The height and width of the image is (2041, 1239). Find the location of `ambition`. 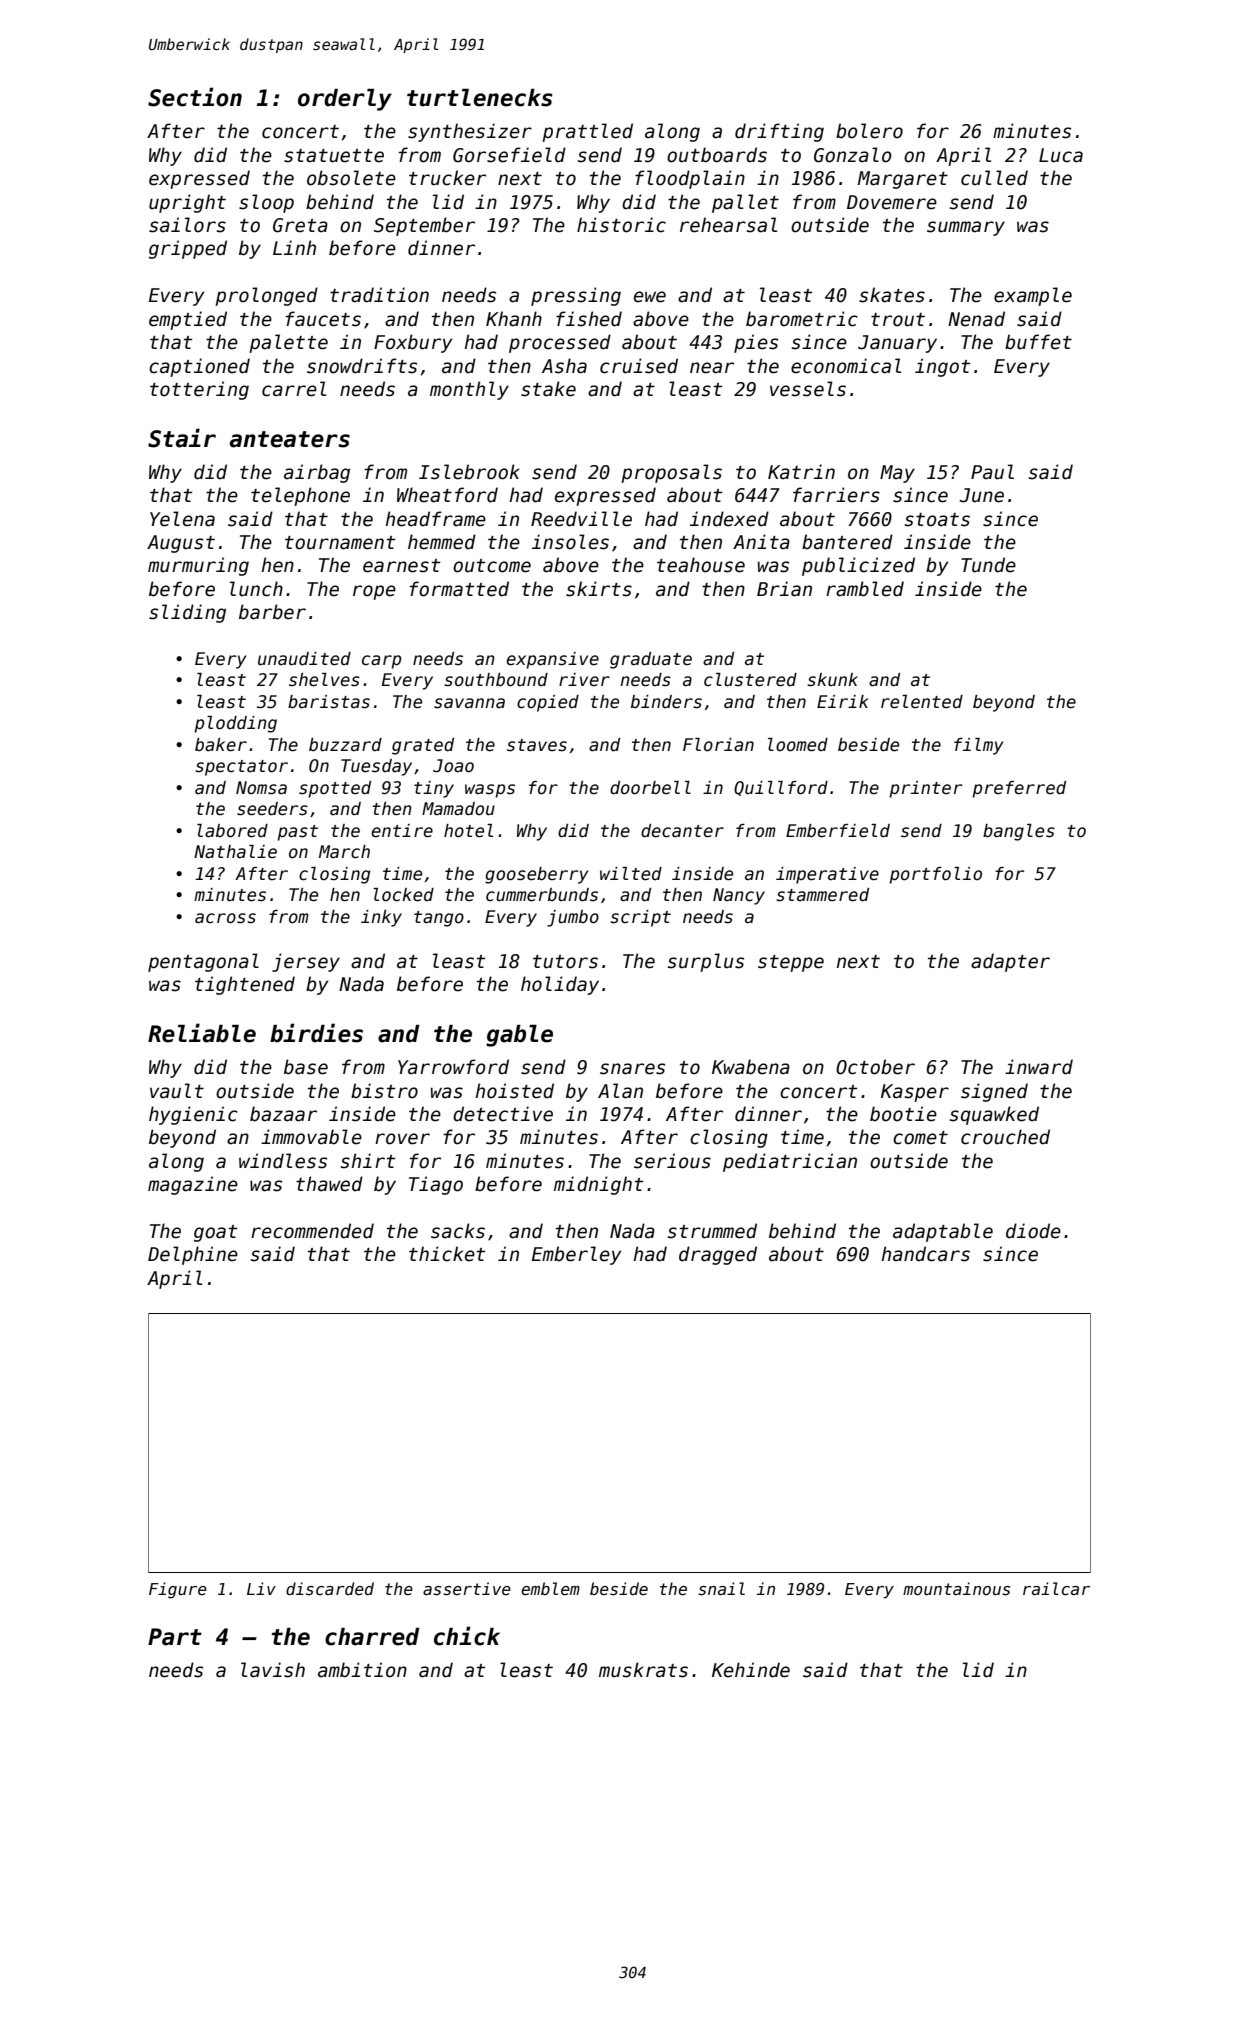

ambition is located at coordinates (362, 1670).
